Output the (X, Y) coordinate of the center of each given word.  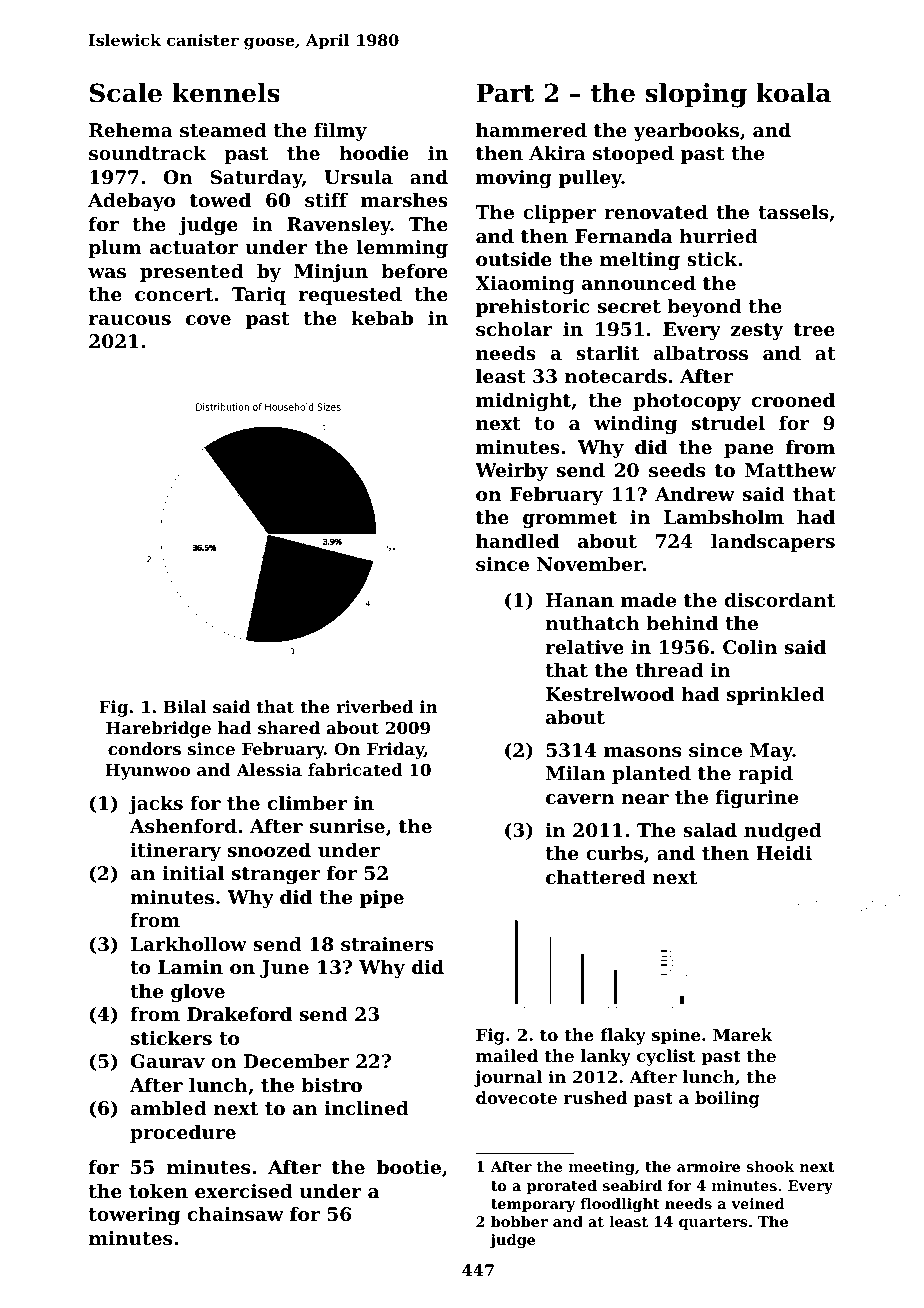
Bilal (185, 706)
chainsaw (236, 1214)
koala (793, 93)
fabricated (355, 769)
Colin (750, 647)
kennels (226, 93)
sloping (696, 95)
